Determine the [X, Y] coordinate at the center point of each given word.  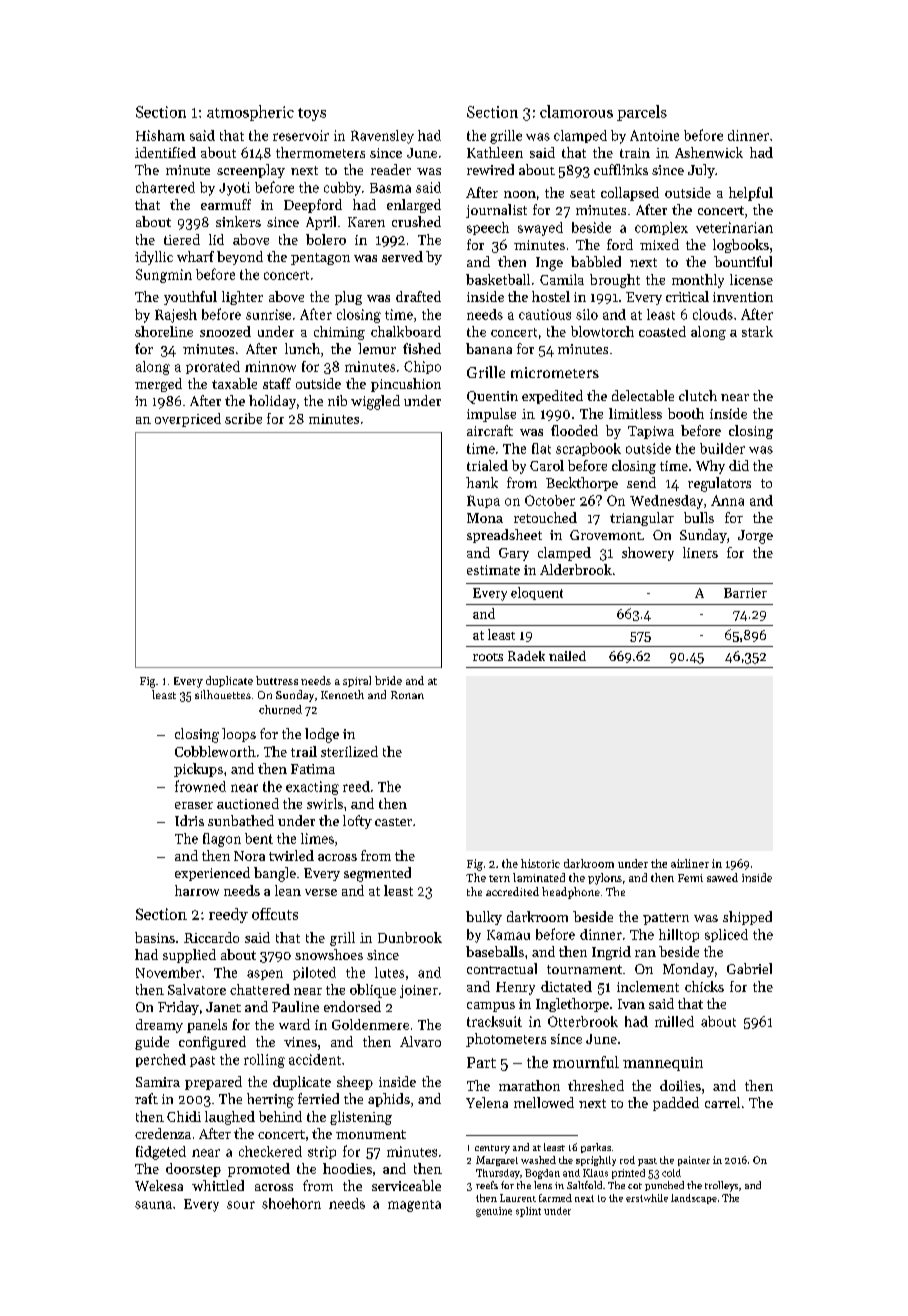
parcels [642, 113]
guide [152, 1043]
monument [371, 1134]
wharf [195, 256]
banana [489, 348]
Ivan [631, 1004]
